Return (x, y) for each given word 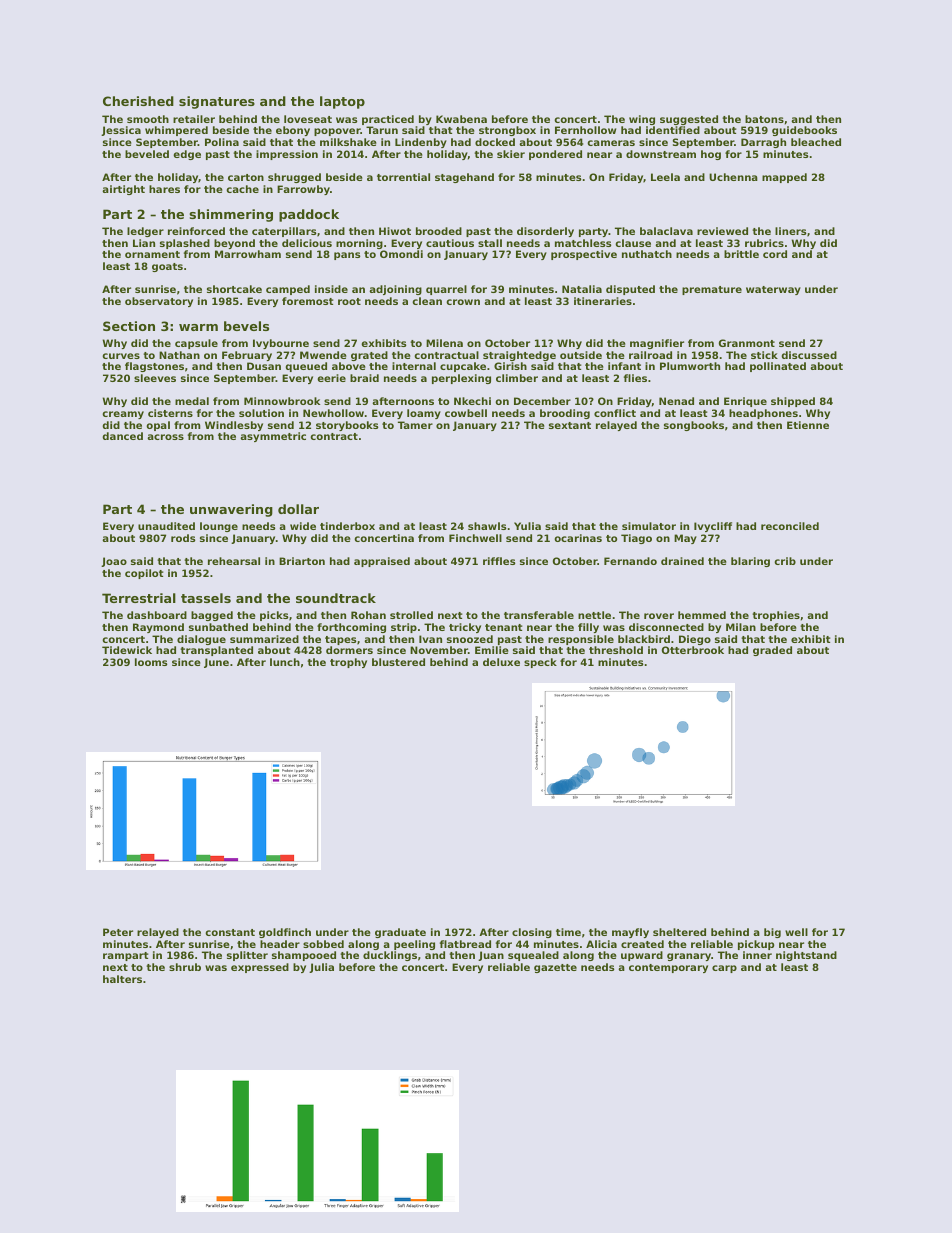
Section (129, 326)
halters (122, 979)
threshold (616, 650)
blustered (398, 662)
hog (711, 155)
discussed (809, 355)
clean (427, 301)
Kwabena (461, 119)
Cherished (138, 101)
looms (151, 662)
